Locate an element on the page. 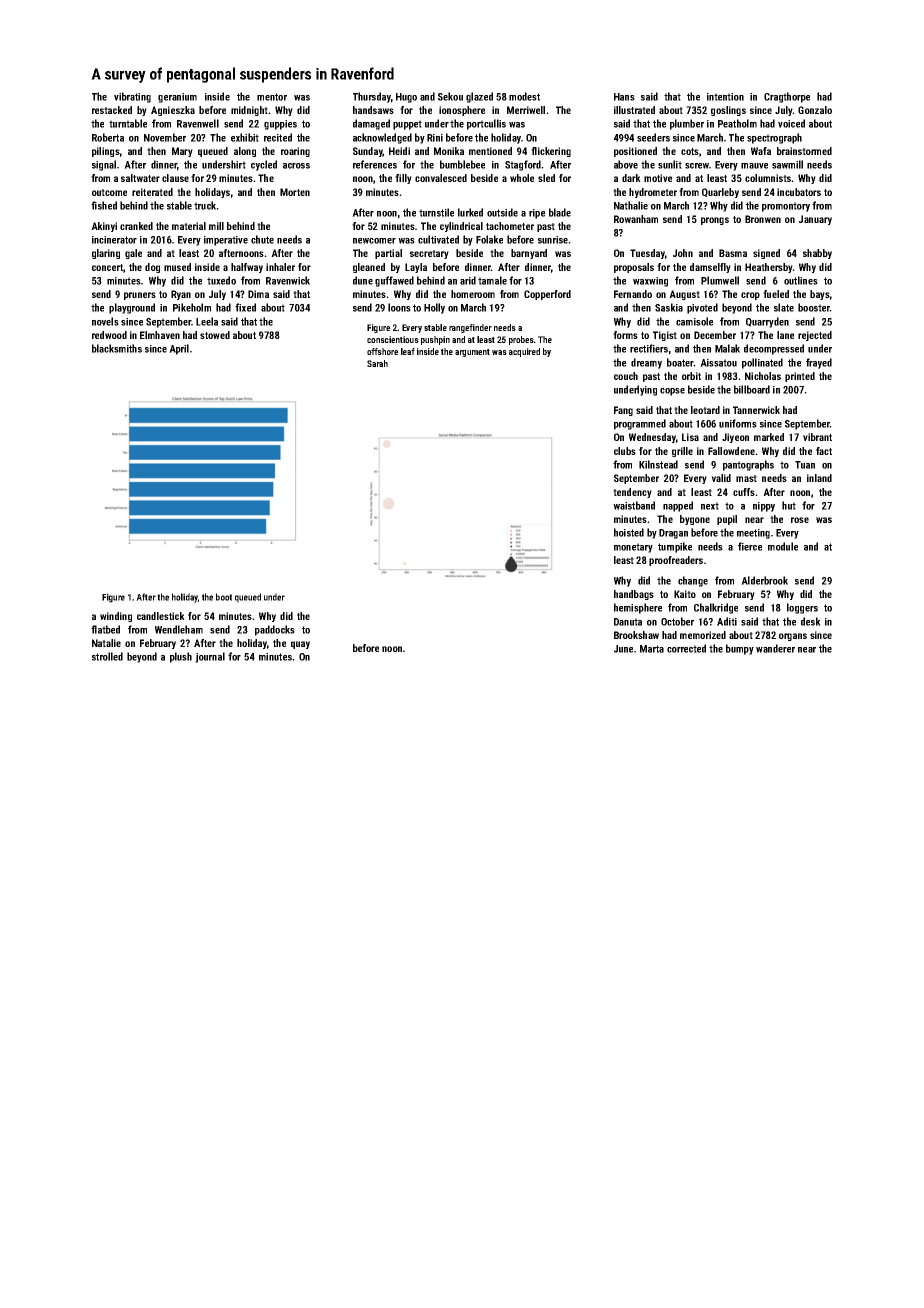 This page has height=1308, width=924. blacksmiths is located at coordinates (117, 348).
